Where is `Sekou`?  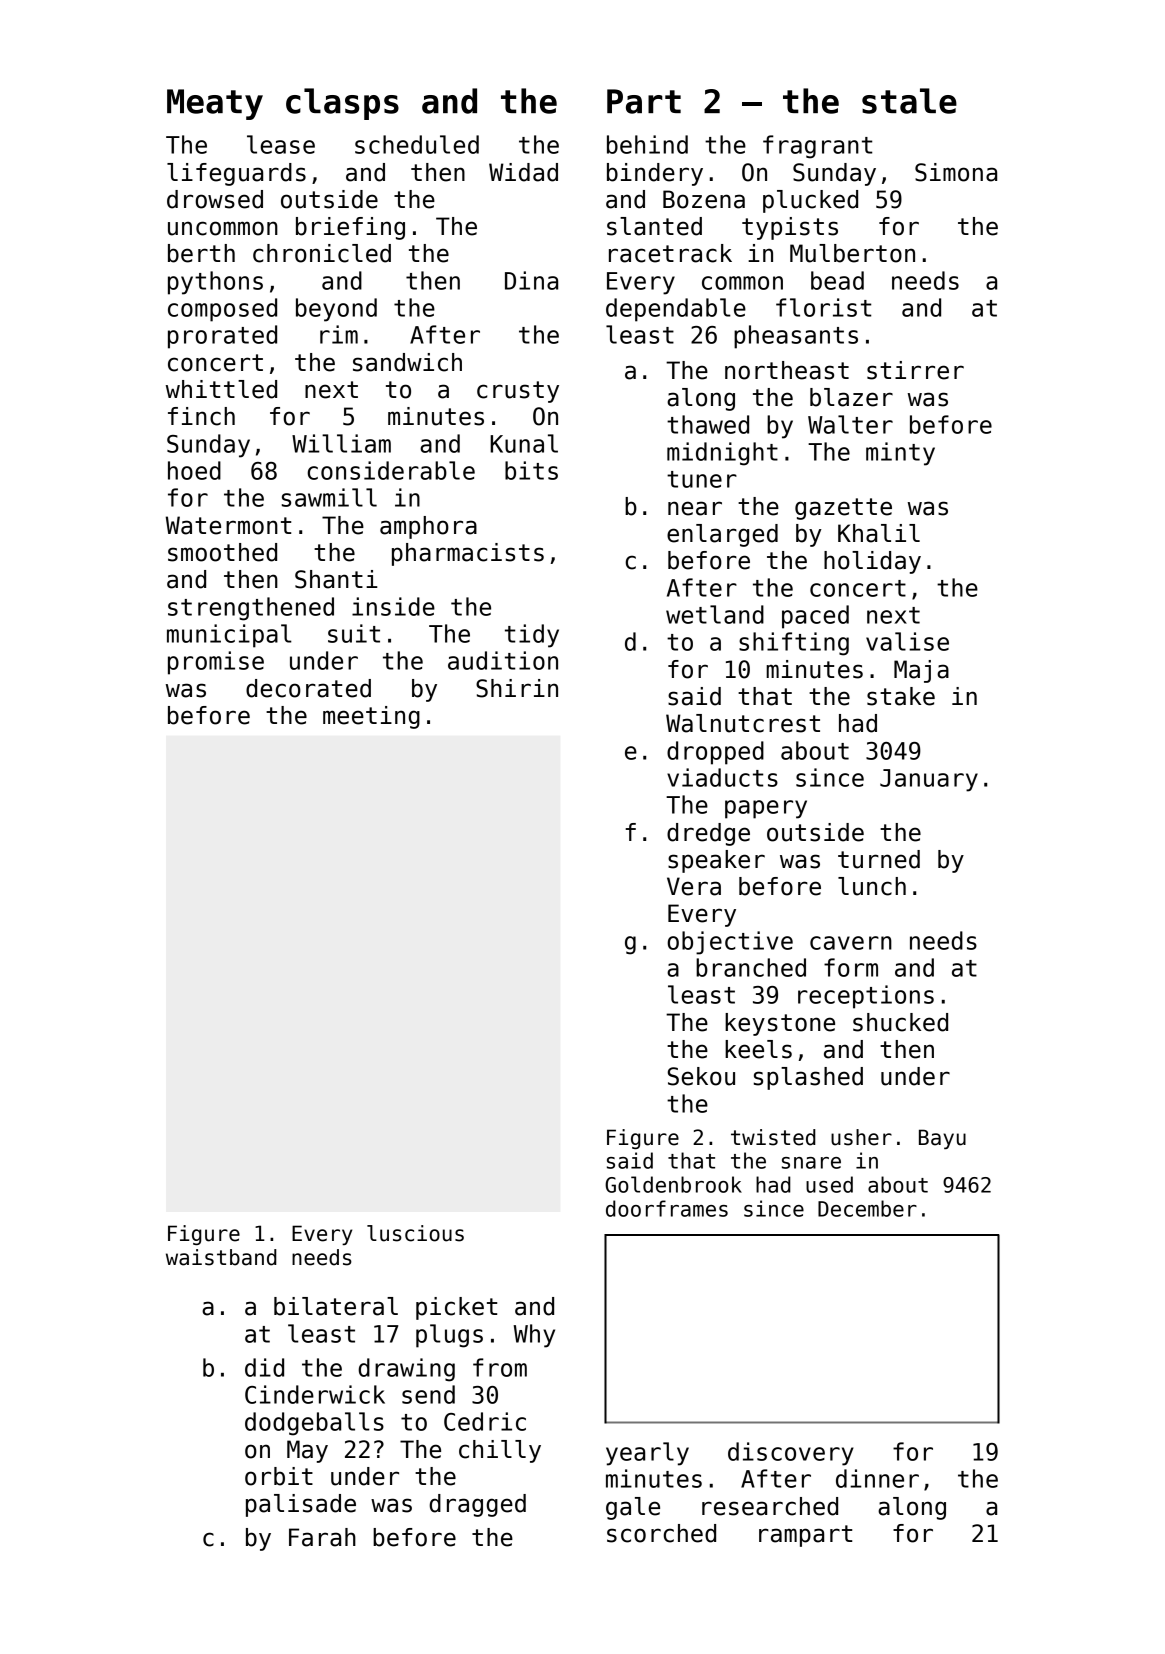 Sekou is located at coordinates (701, 1076).
